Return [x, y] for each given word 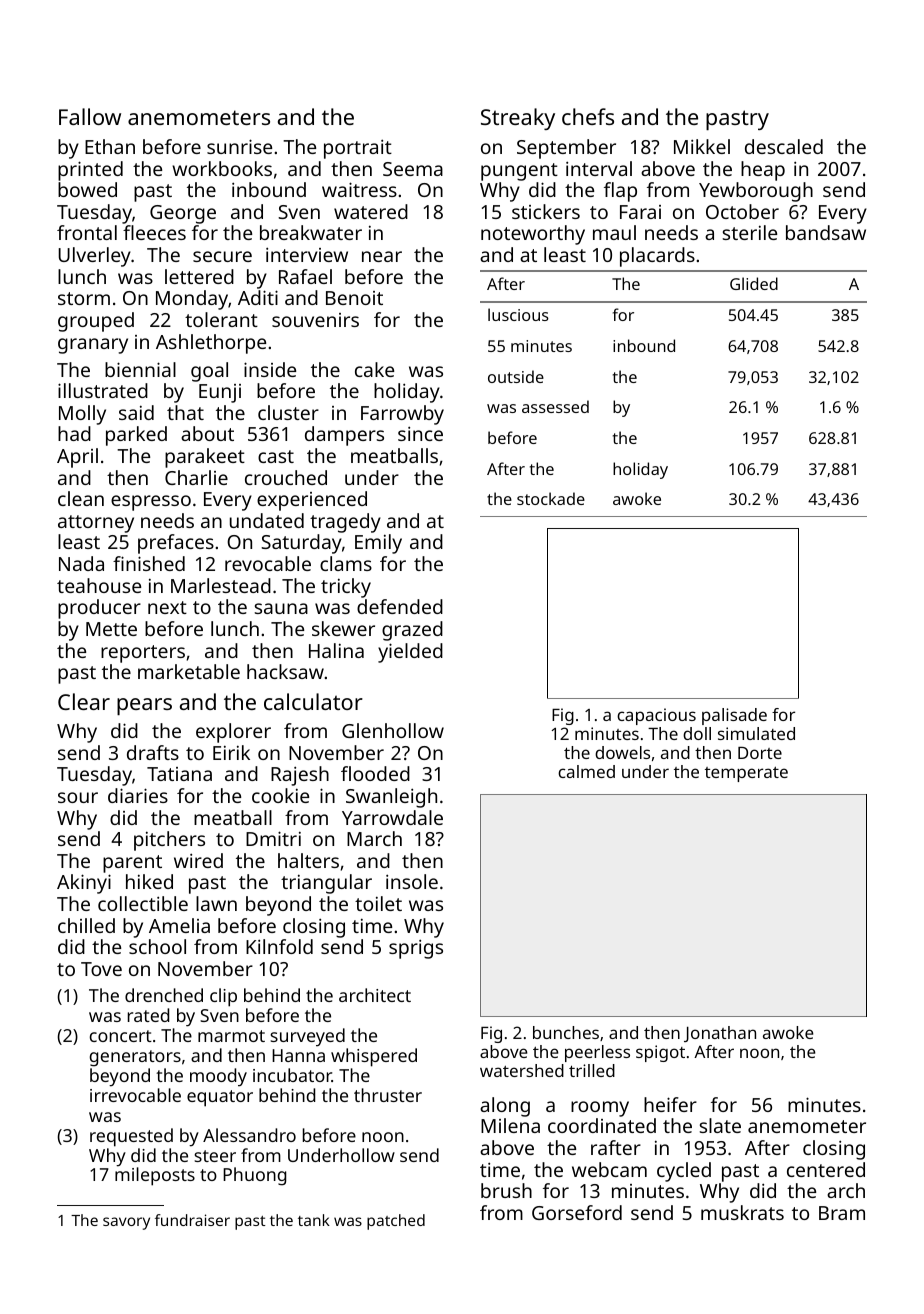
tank [314, 1220]
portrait [358, 149]
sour [78, 797]
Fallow [90, 116]
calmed [586, 771]
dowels [622, 752]
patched [396, 1222]
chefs [588, 116]
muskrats [742, 1212]
